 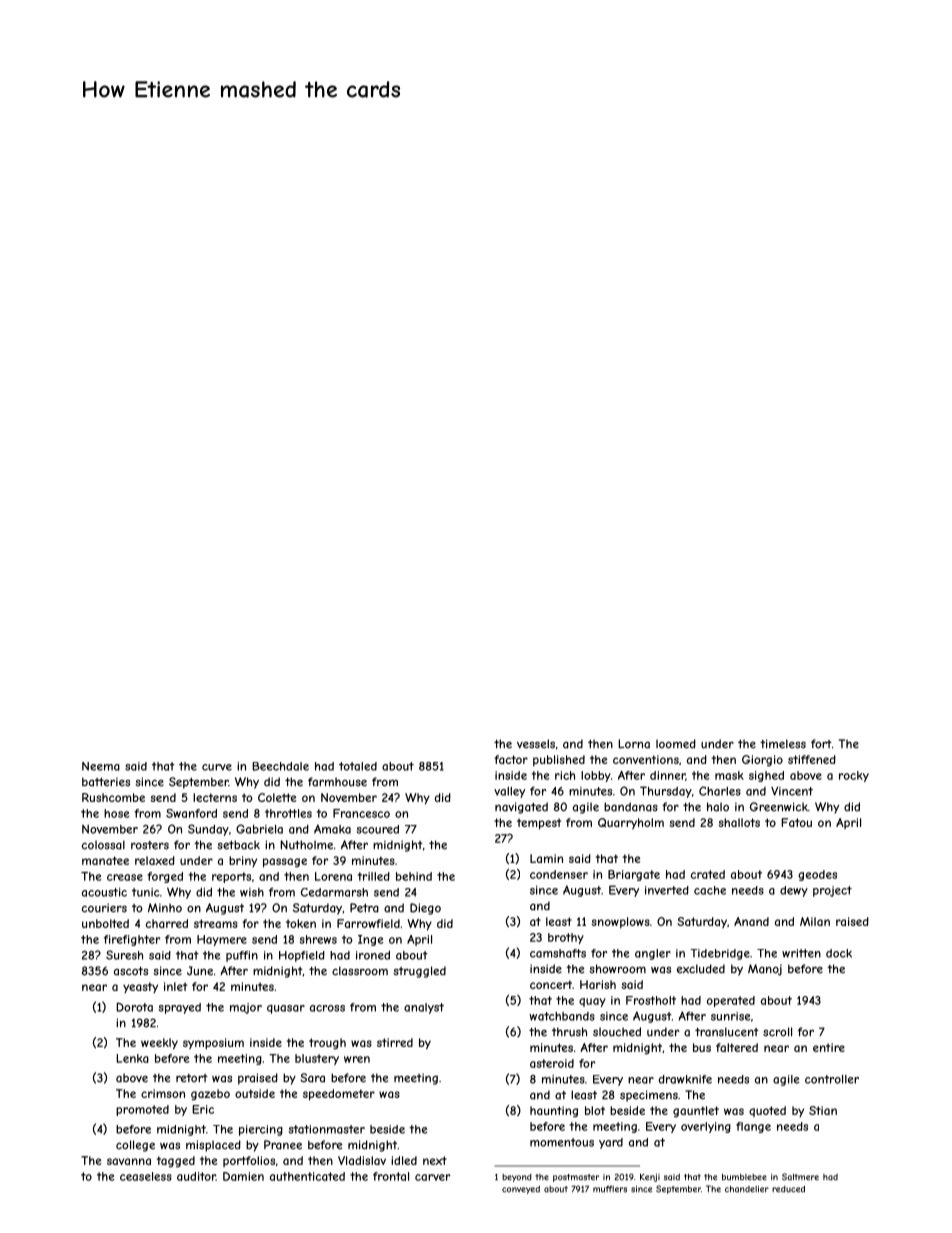 I want to click on Damien, so click(x=243, y=1176).
